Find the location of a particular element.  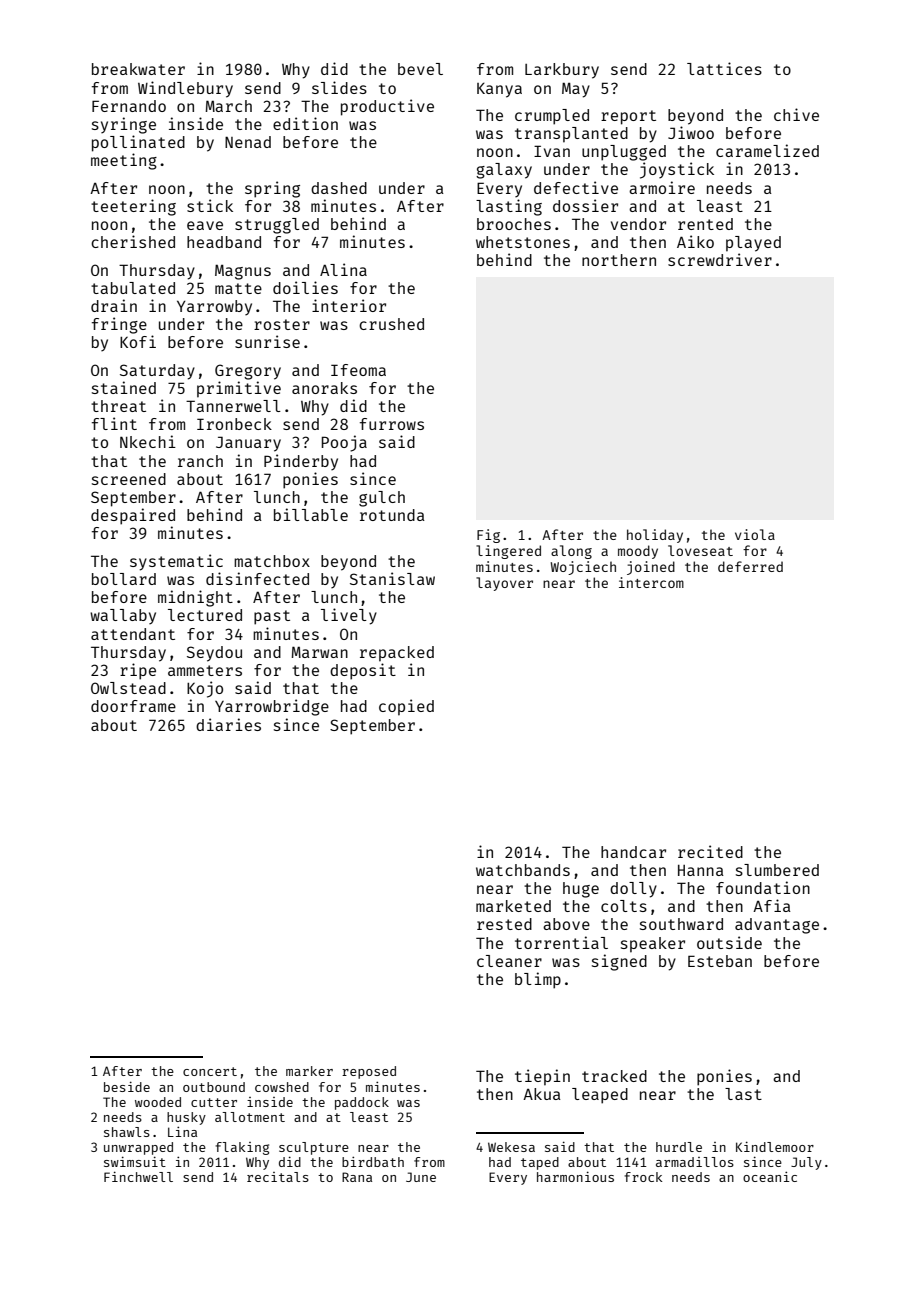

intercom is located at coordinates (651, 582).
